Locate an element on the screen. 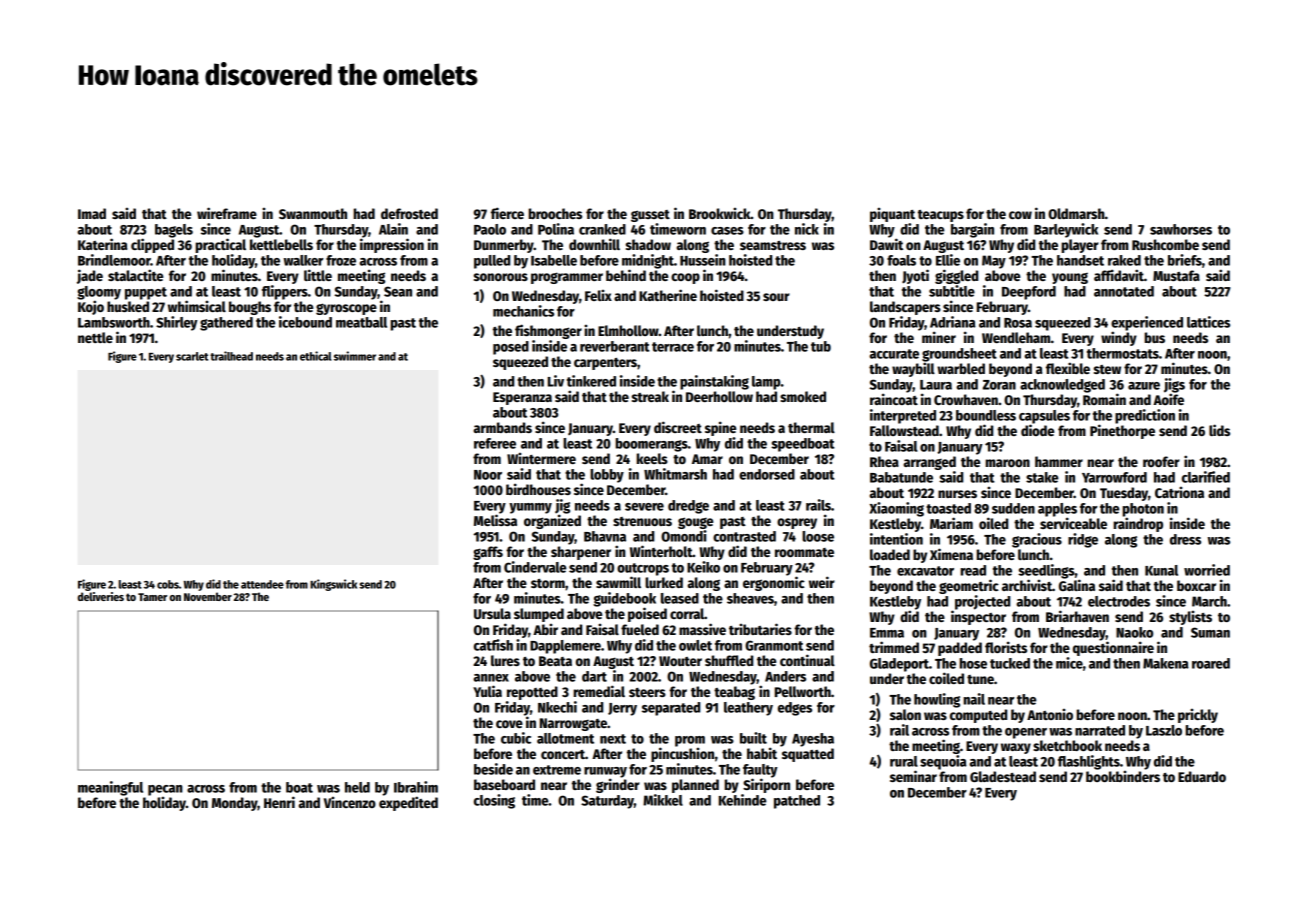 The height and width of the screenshot is (924, 1308). Yulia is located at coordinates (487, 691).
